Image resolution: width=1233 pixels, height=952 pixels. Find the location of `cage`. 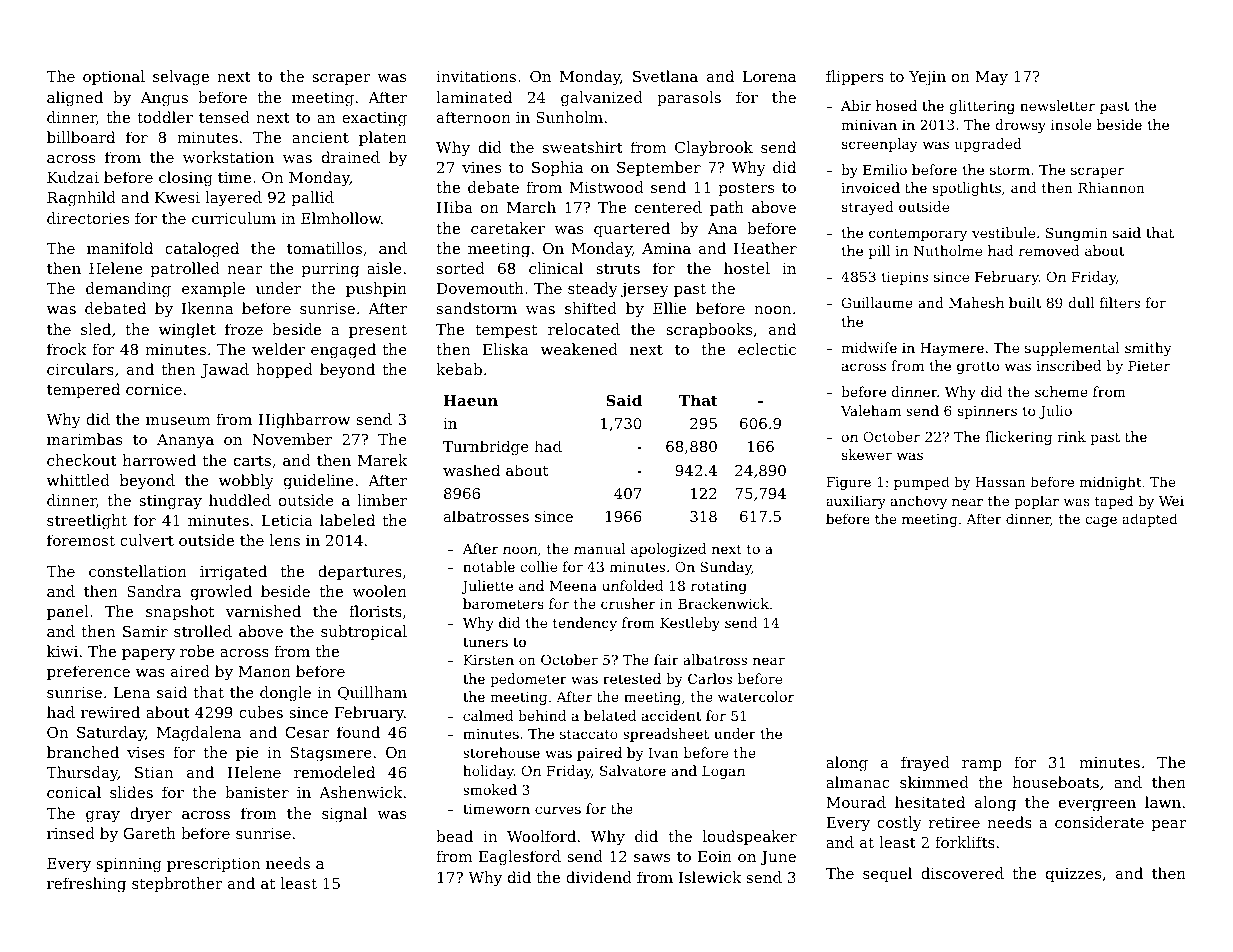

cage is located at coordinates (1101, 521).
